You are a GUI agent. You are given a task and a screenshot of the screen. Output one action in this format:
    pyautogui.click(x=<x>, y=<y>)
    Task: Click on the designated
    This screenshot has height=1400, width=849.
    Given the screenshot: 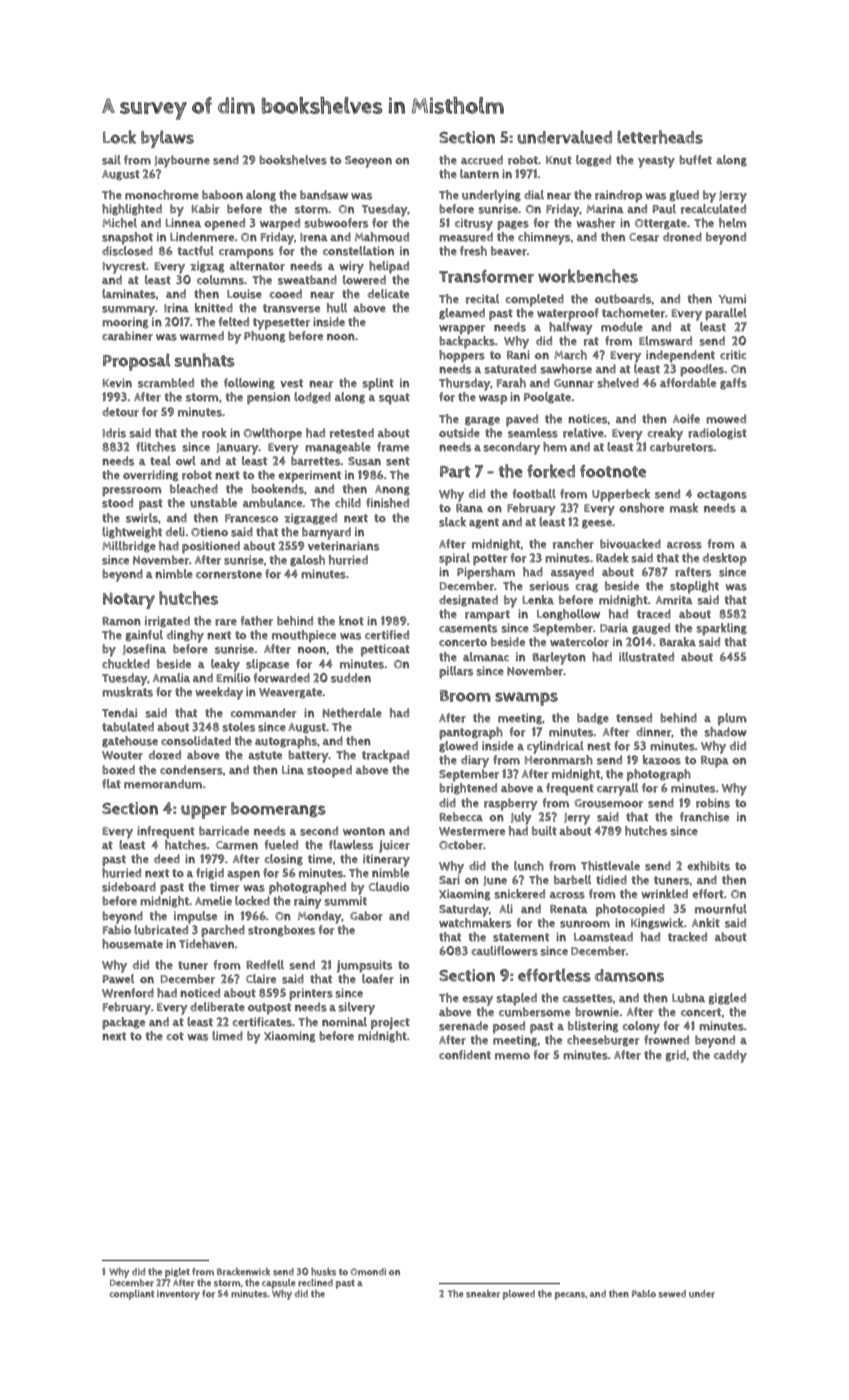 What is the action you would take?
    pyautogui.click(x=468, y=601)
